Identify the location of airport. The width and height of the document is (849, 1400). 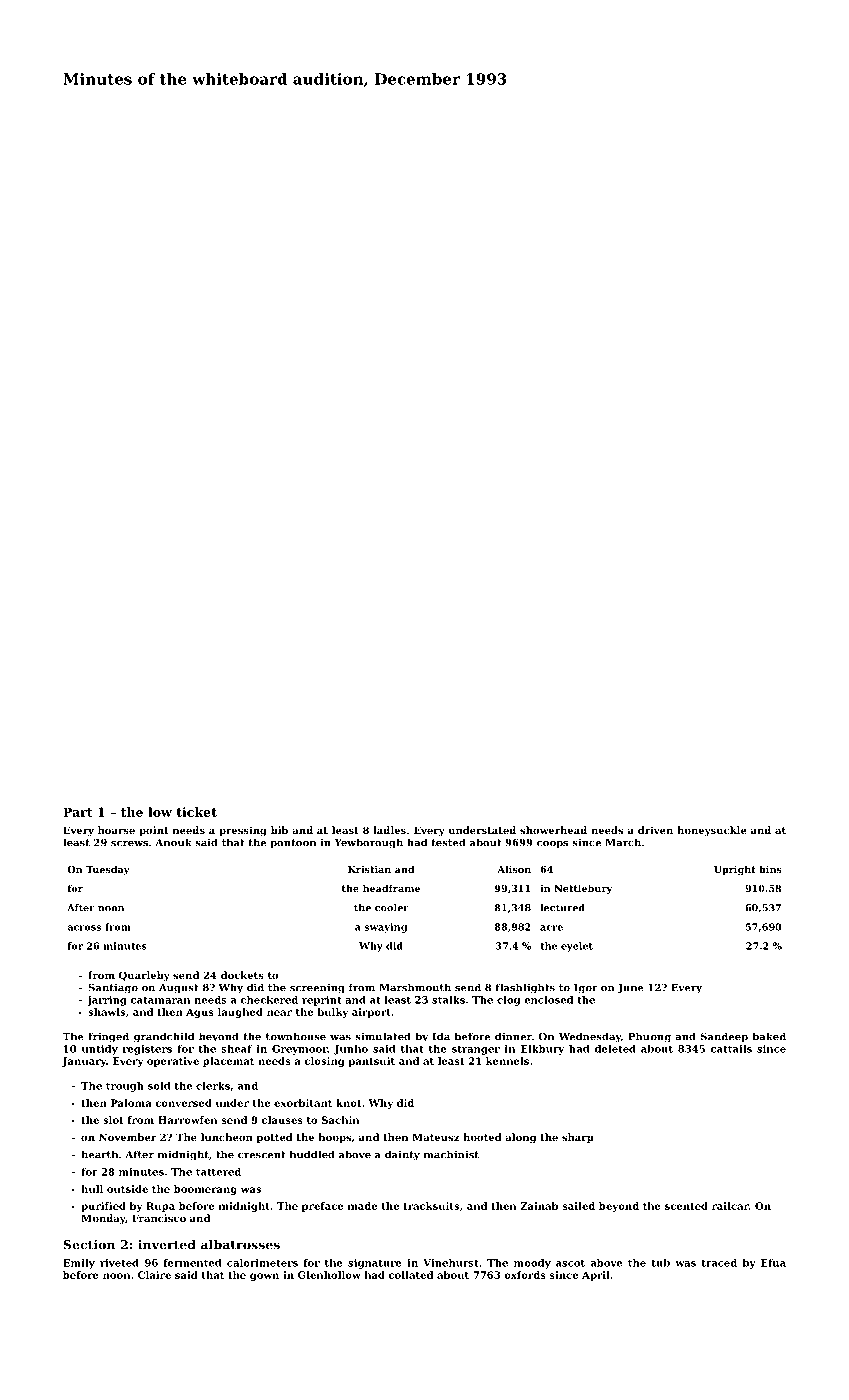
(371, 1013).
